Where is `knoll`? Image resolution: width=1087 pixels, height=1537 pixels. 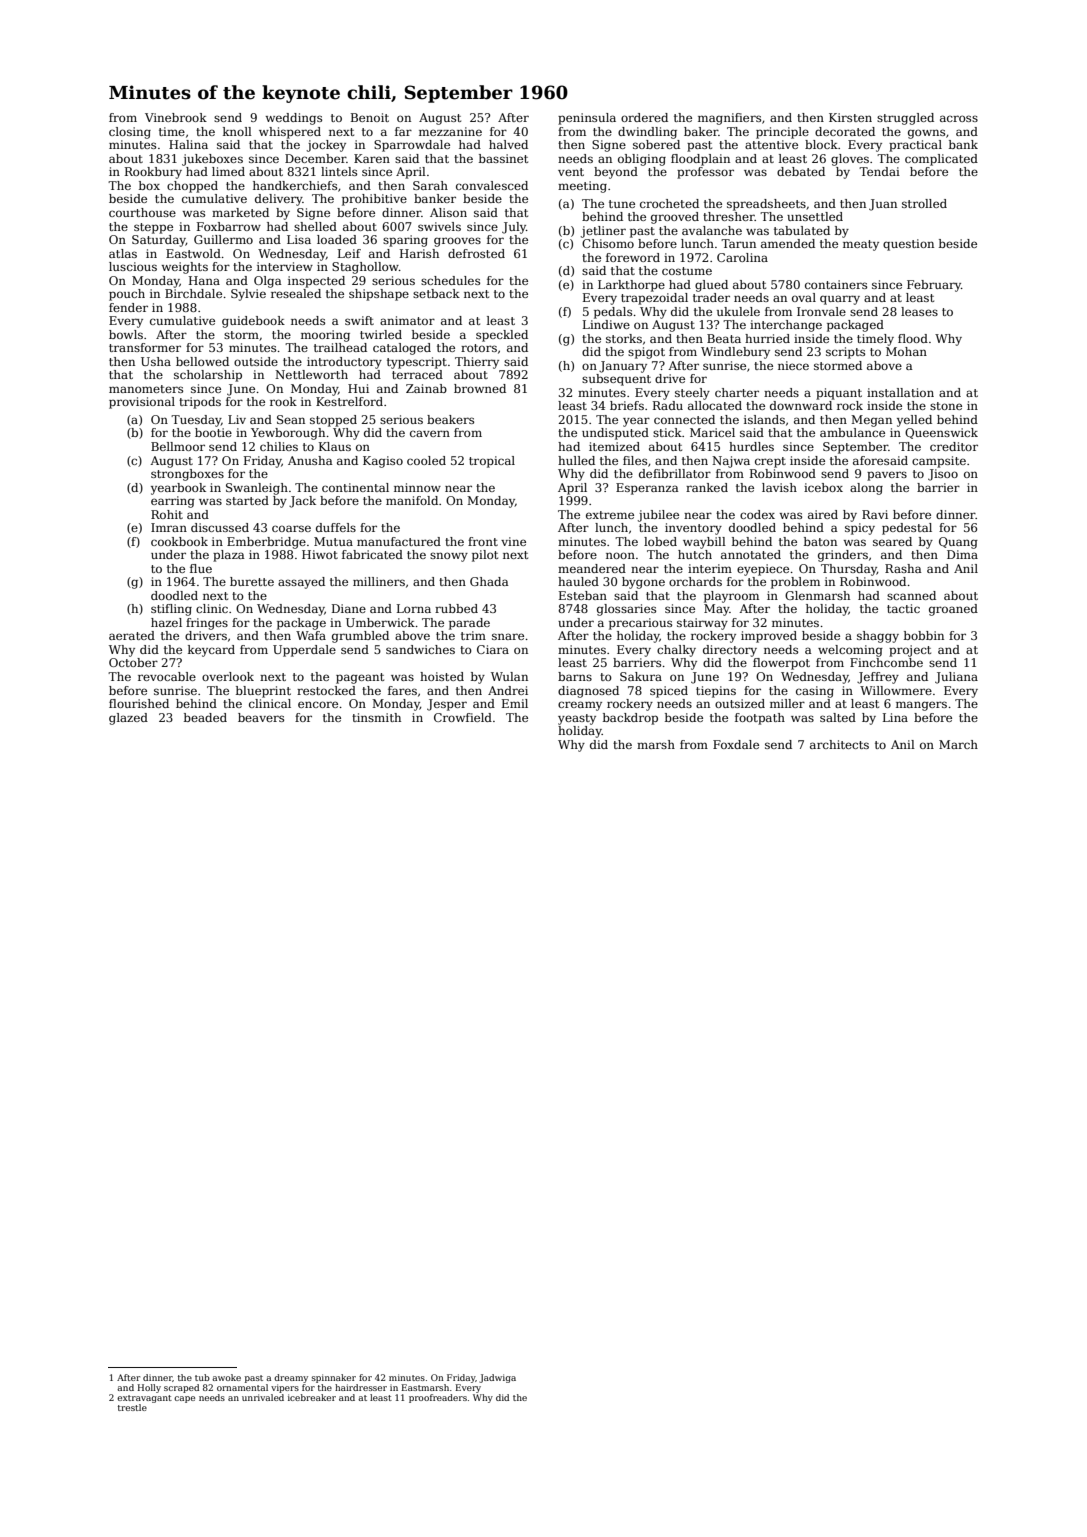
knoll is located at coordinates (237, 131).
